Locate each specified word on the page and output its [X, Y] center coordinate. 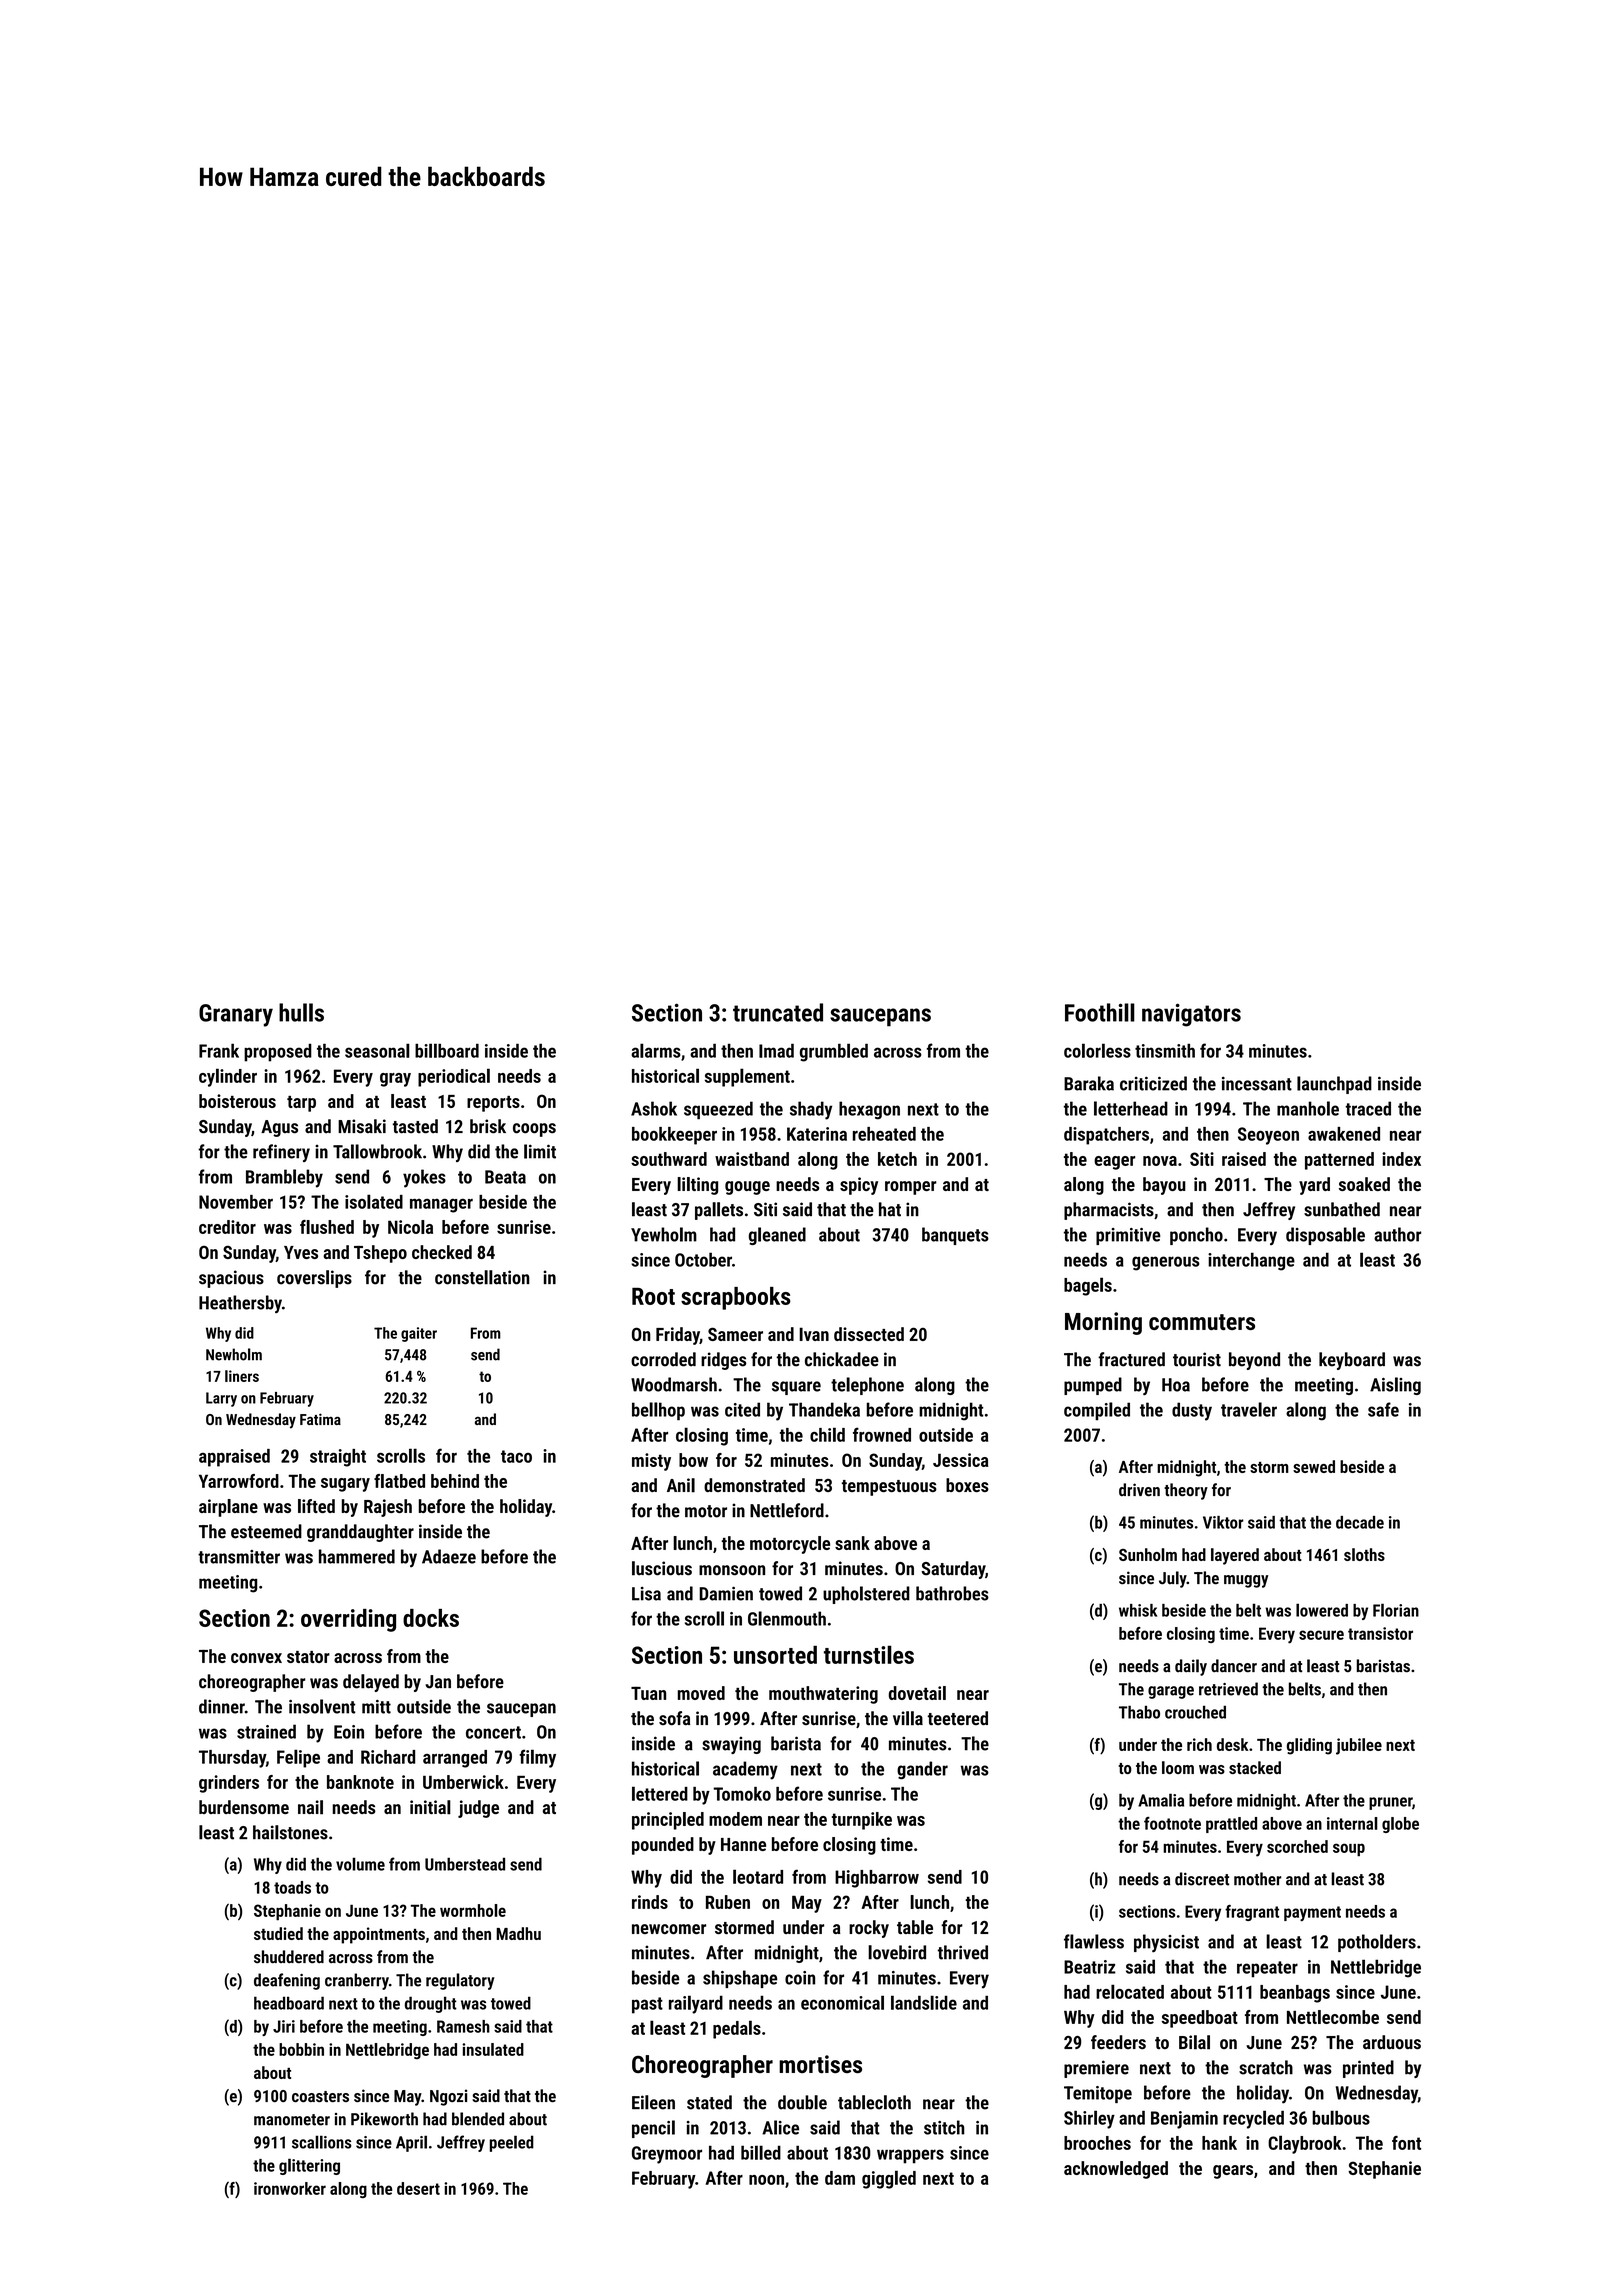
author [1397, 1234]
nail [310, 1807]
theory [1186, 1491]
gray [395, 1080]
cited [742, 1409]
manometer [292, 2120]
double [802, 2102]
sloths [1364, 1554]
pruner [1390, 1803]
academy [745, 1770]
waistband [752, 1159]
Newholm [234, 1354]
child [827, 1434]
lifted [316, 1506]
